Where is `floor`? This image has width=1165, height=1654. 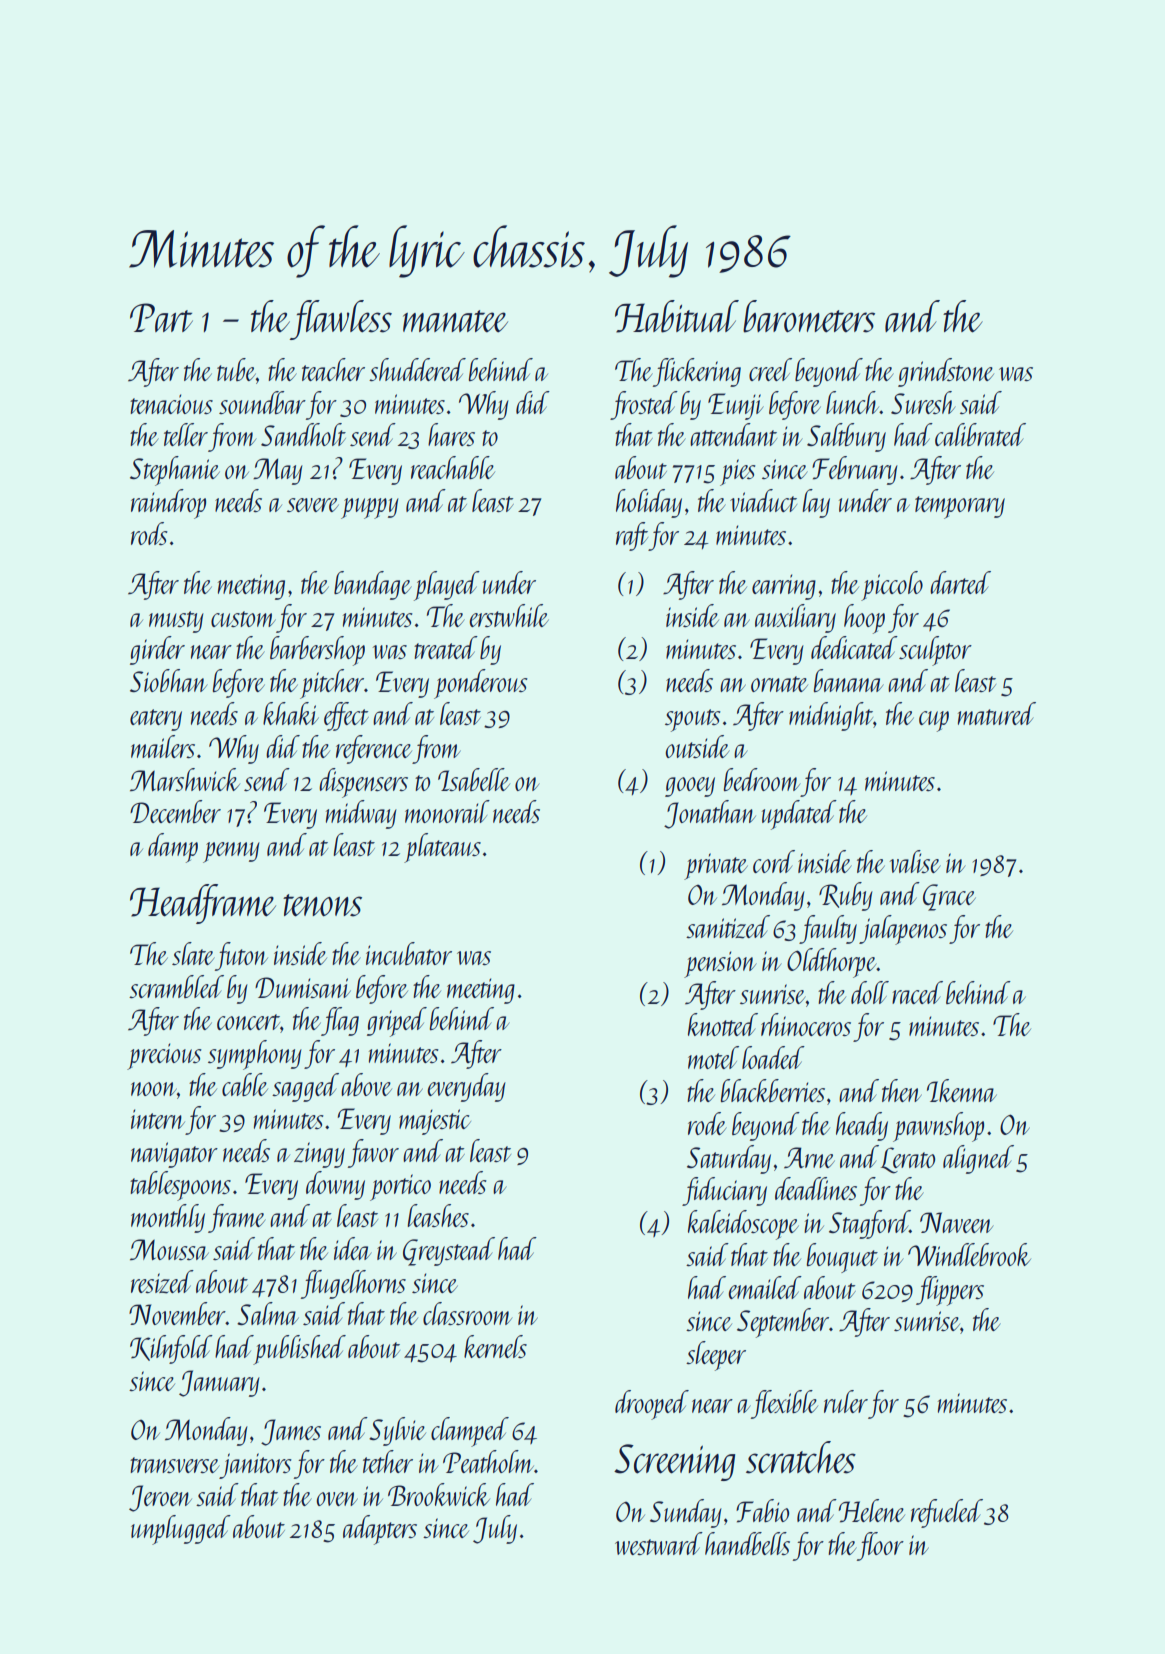
floor is located at coordinates (880, 1546).
